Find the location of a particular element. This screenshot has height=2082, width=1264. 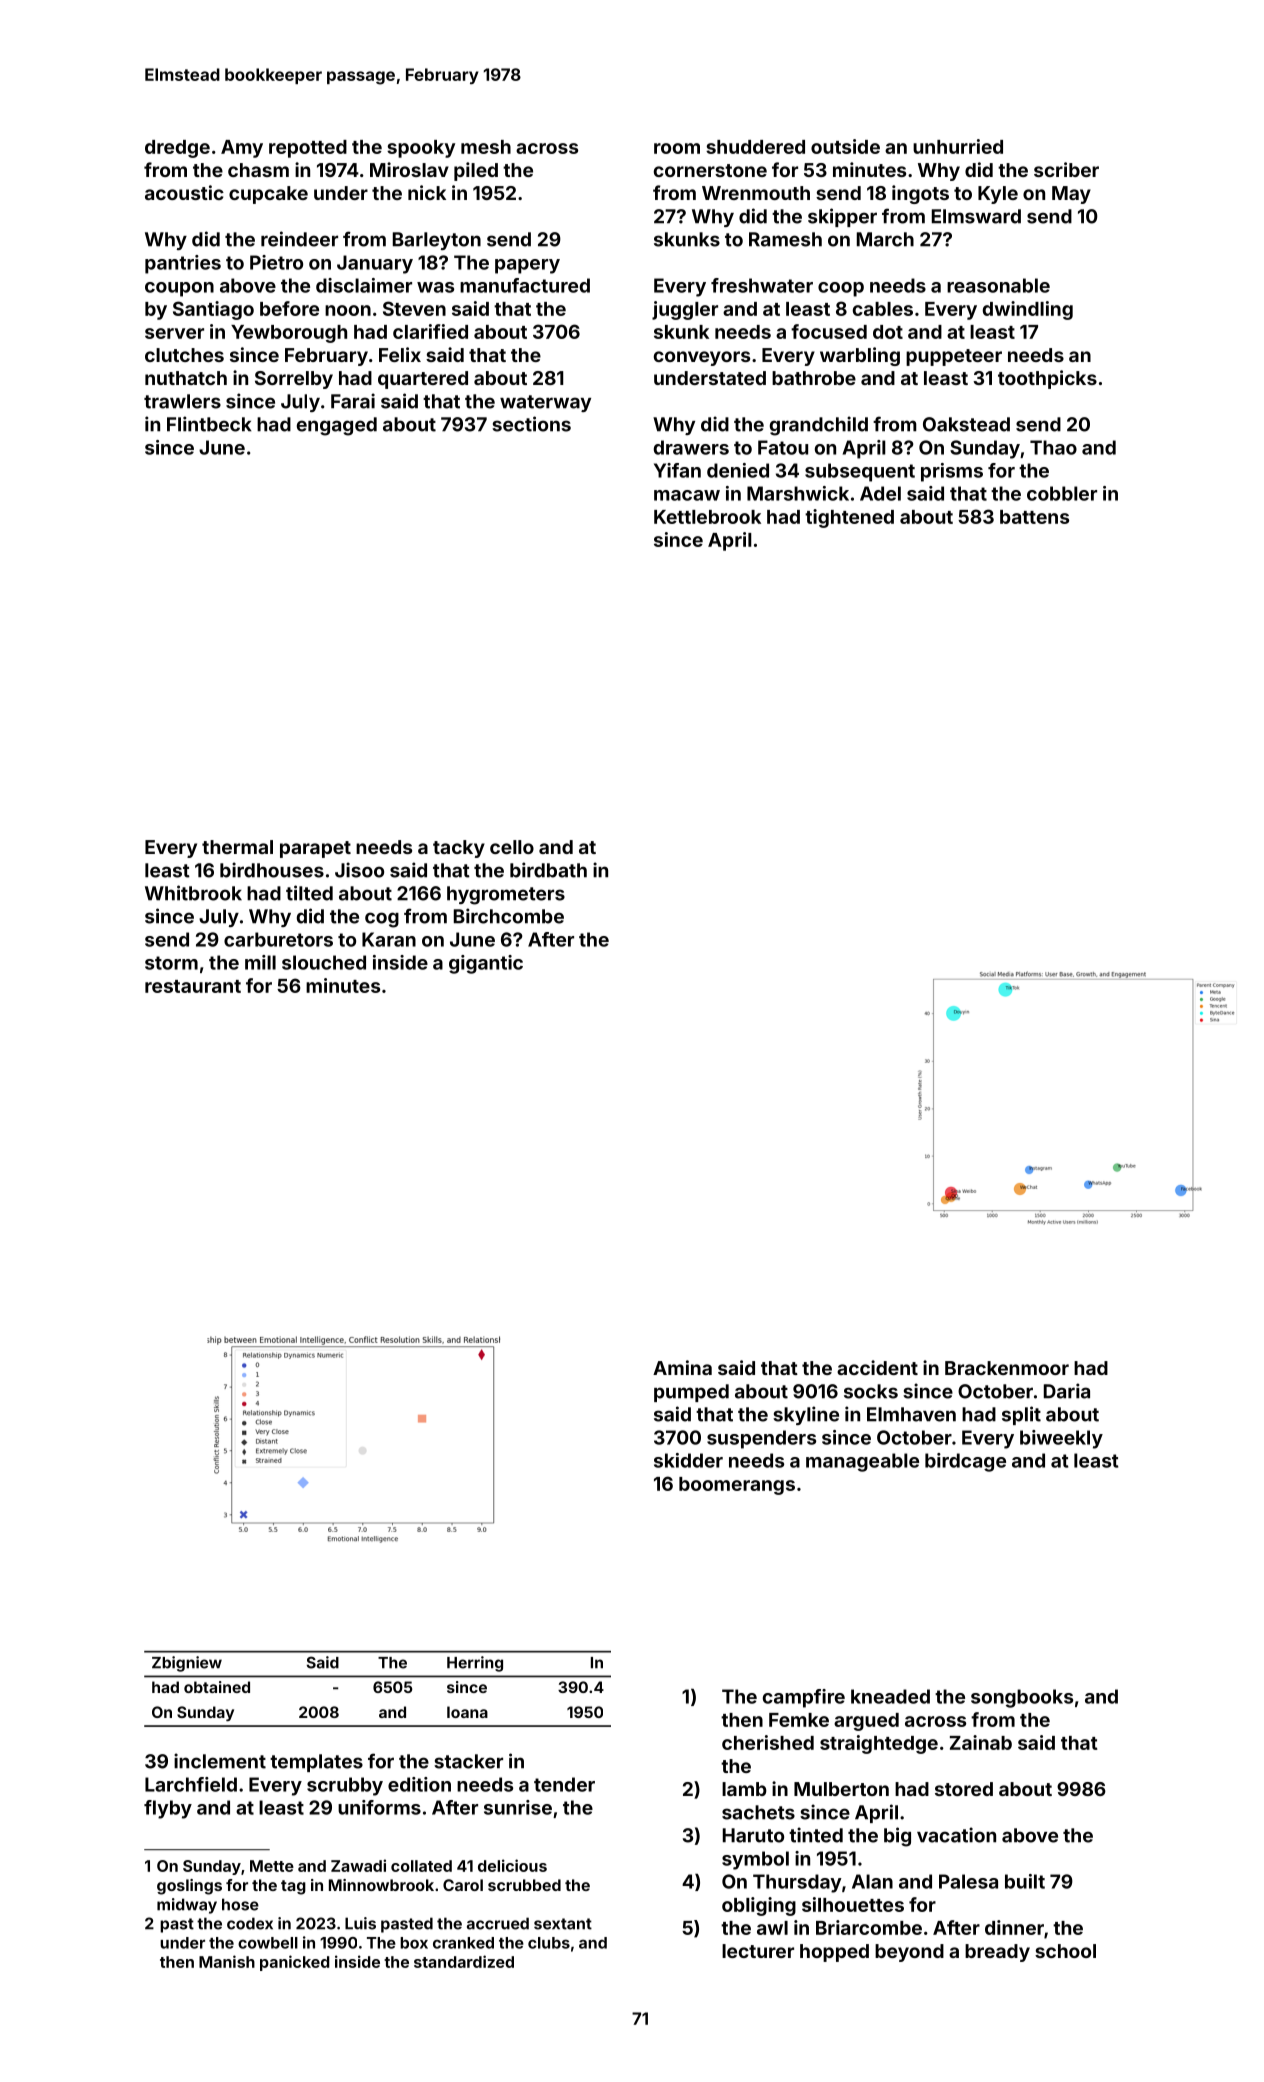

piled is located at coordinates (476, 171).
